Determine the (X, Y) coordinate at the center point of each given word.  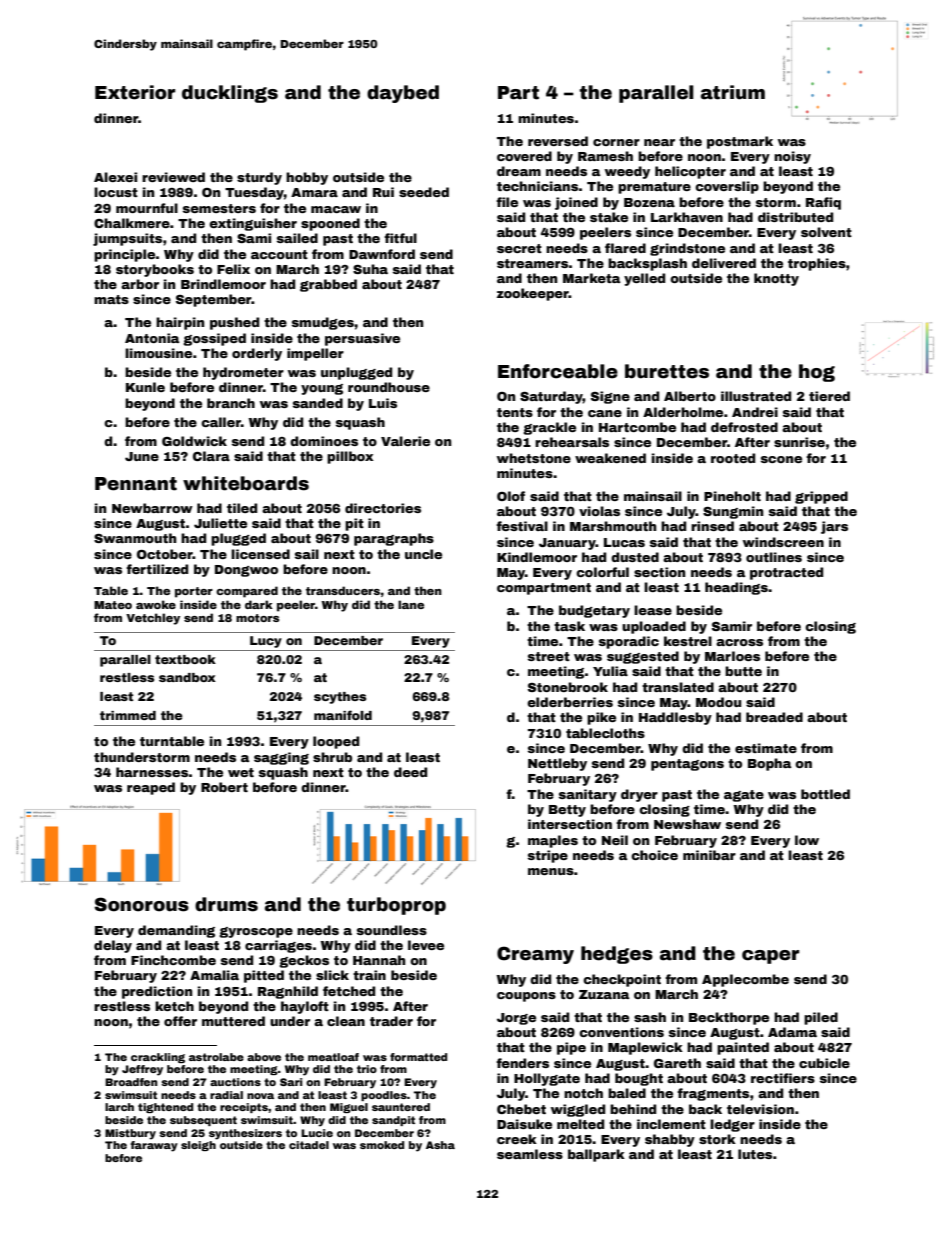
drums (226, 904)
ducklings (230, 94)
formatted (418, 1057)
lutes (755, 1154)
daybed (403, 94)
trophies (817, 264)
